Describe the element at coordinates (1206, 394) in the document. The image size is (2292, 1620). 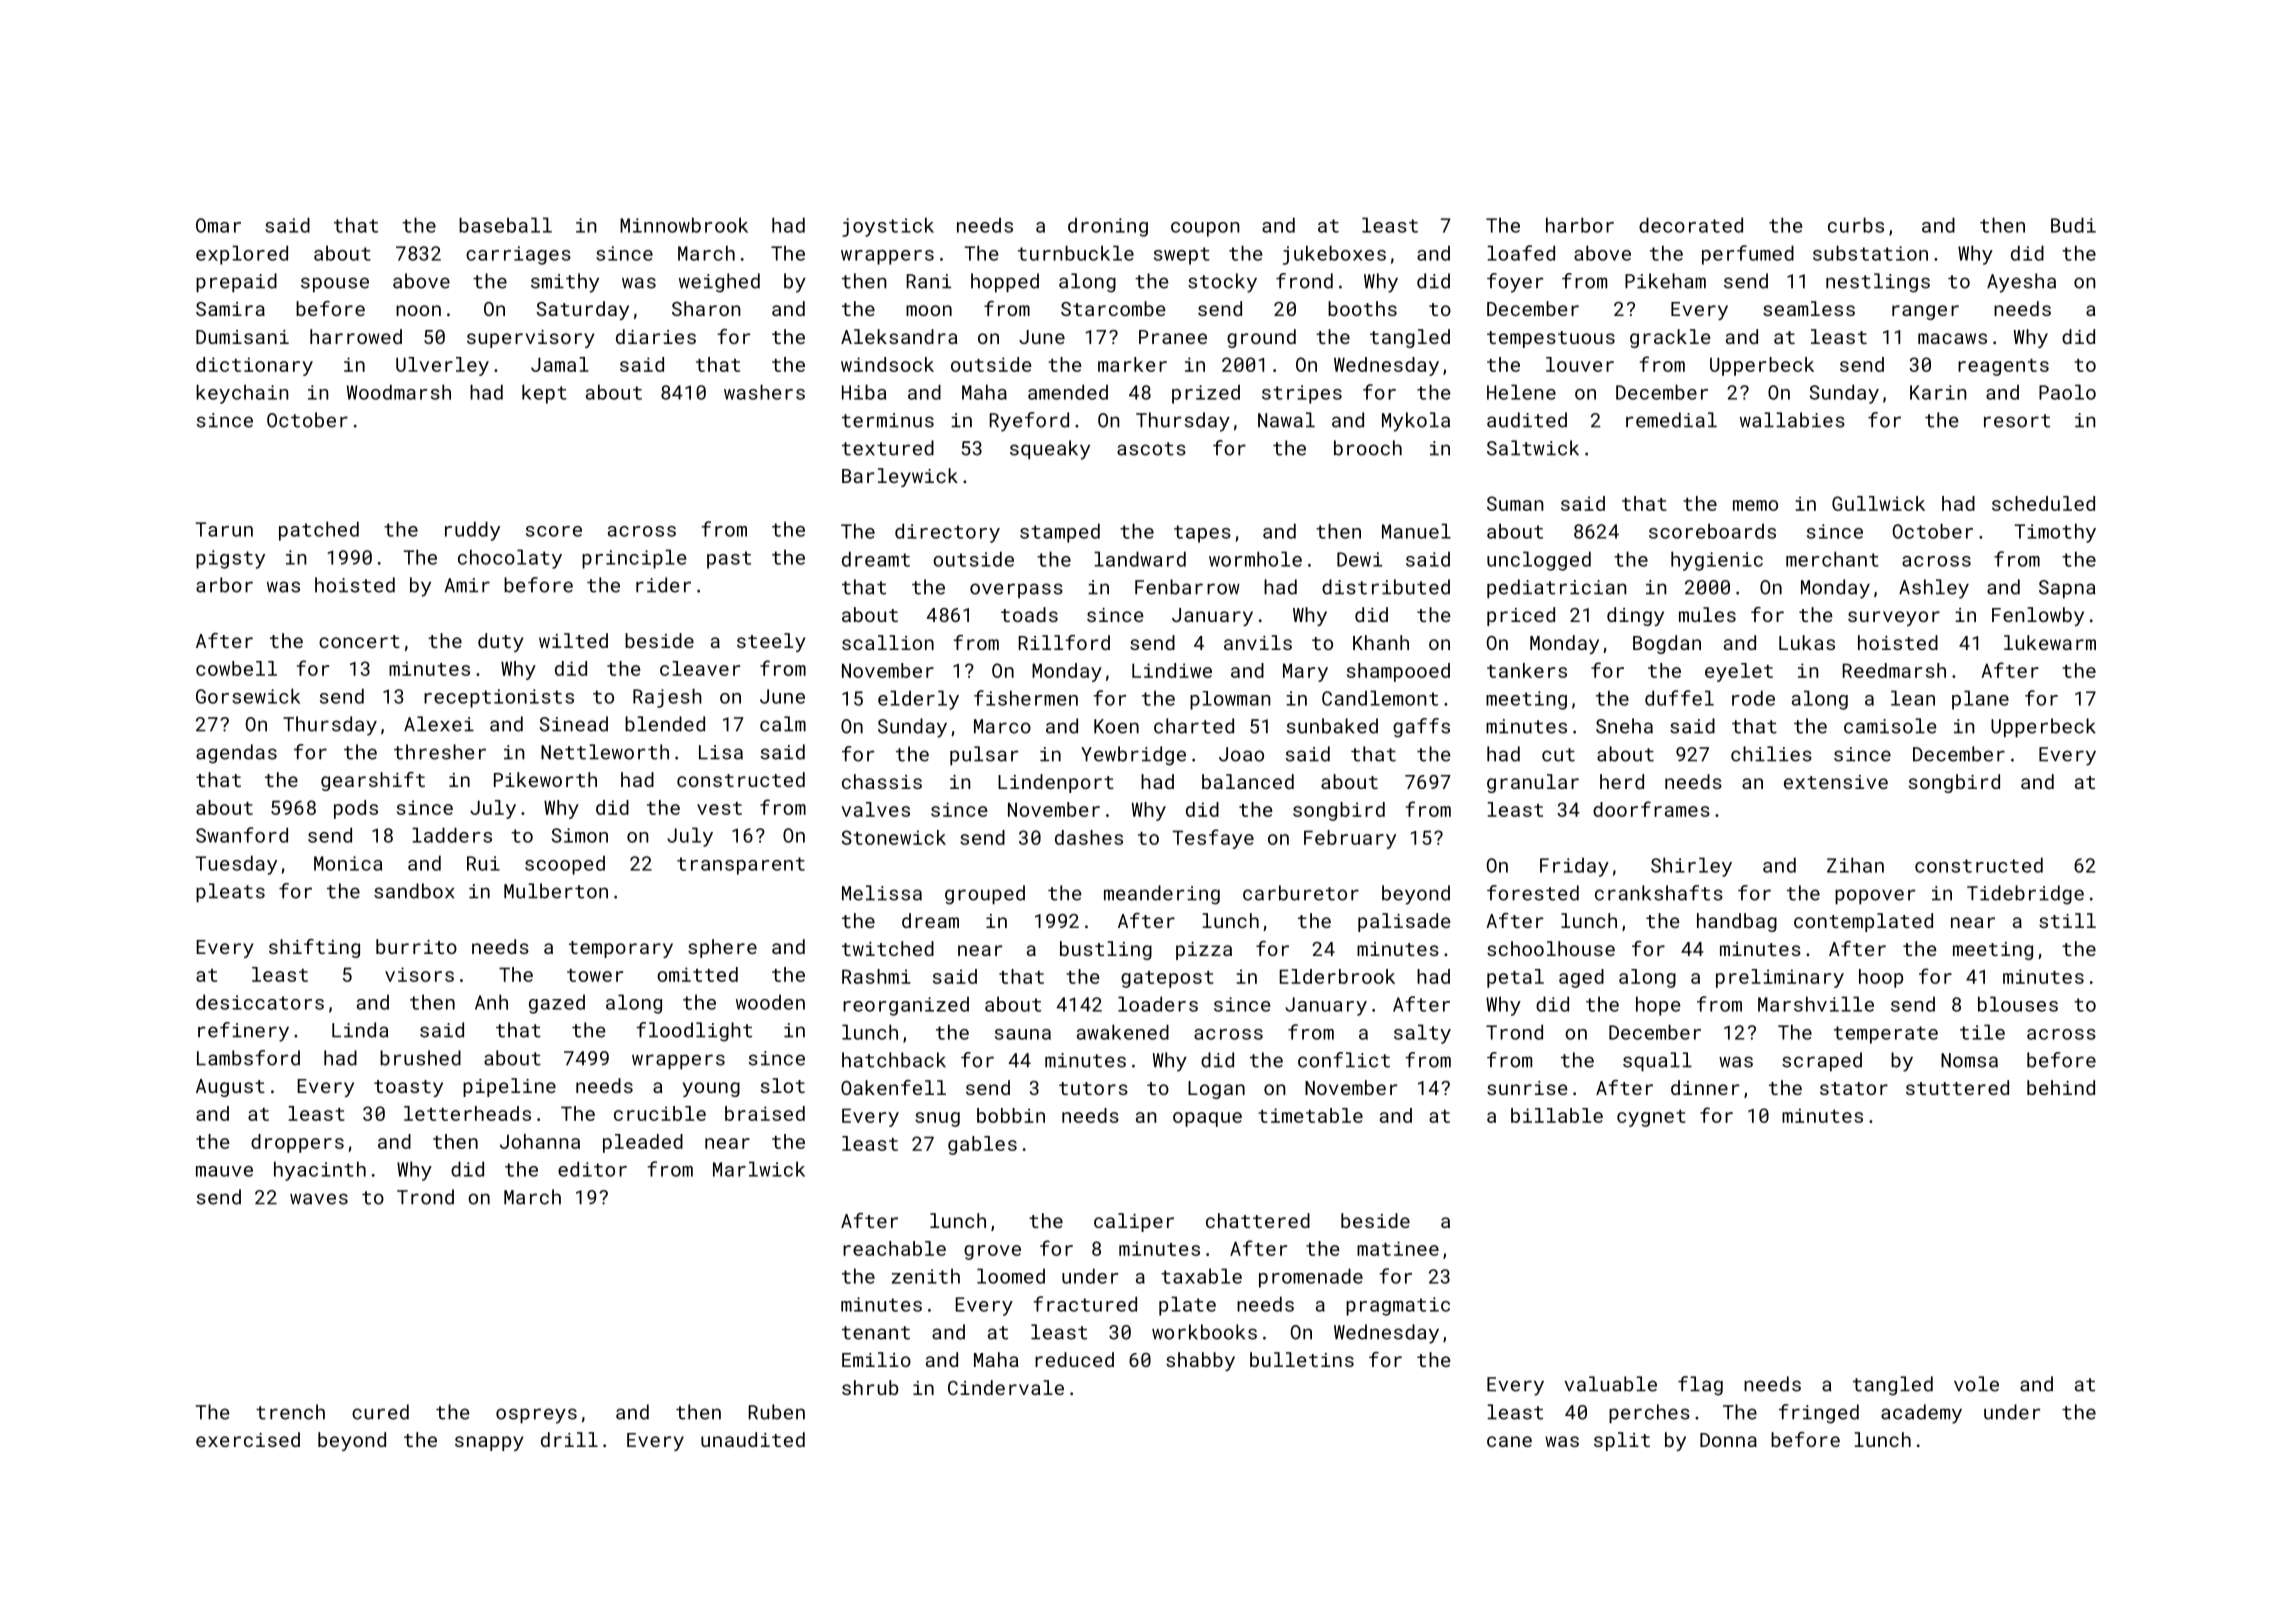
I see `prized` at that location.
